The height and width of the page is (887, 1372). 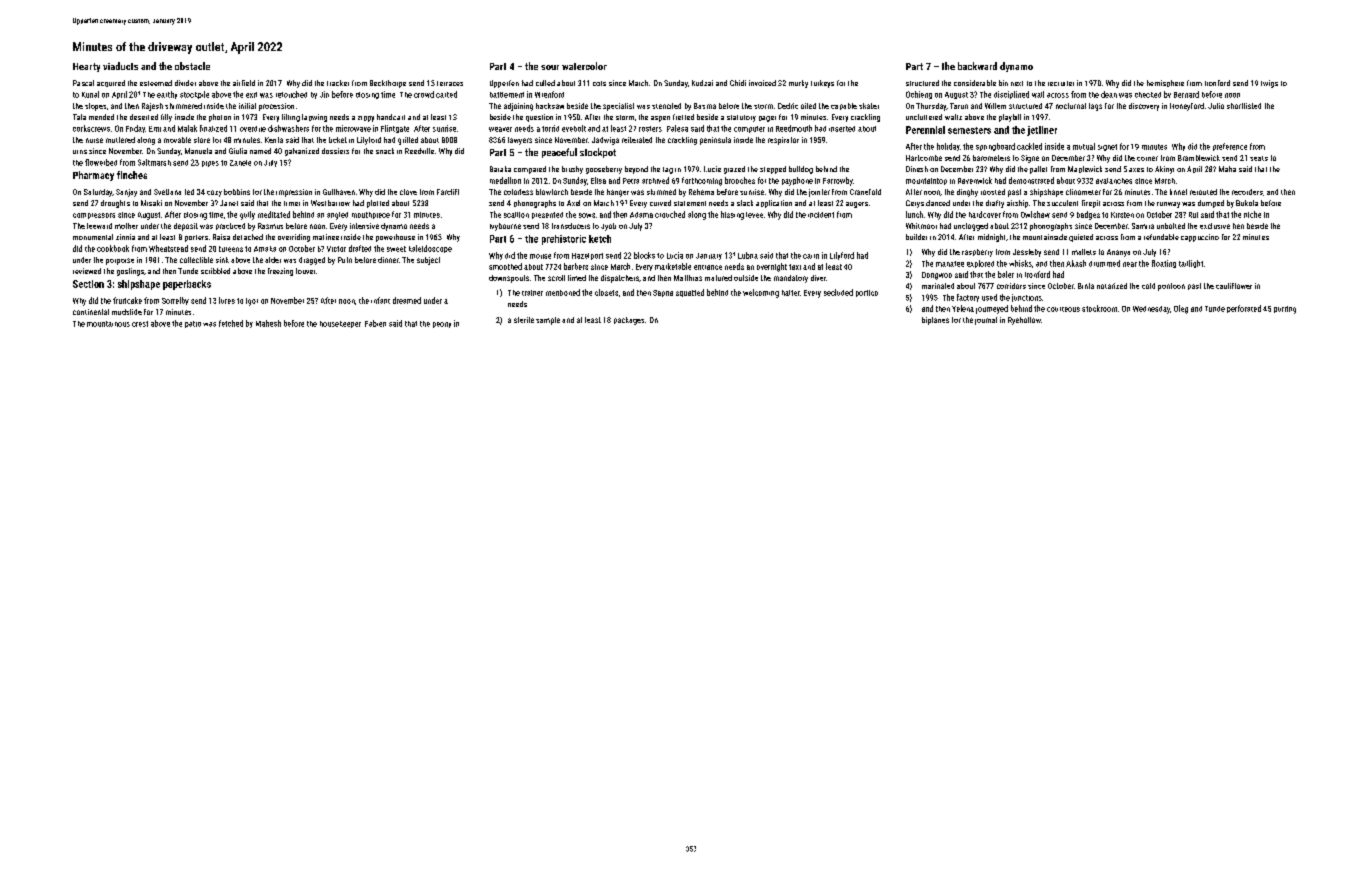 What do you see at coordinates (1118, 253) in the page?
I see `Ananya` at bounding box center [1118, 253].
